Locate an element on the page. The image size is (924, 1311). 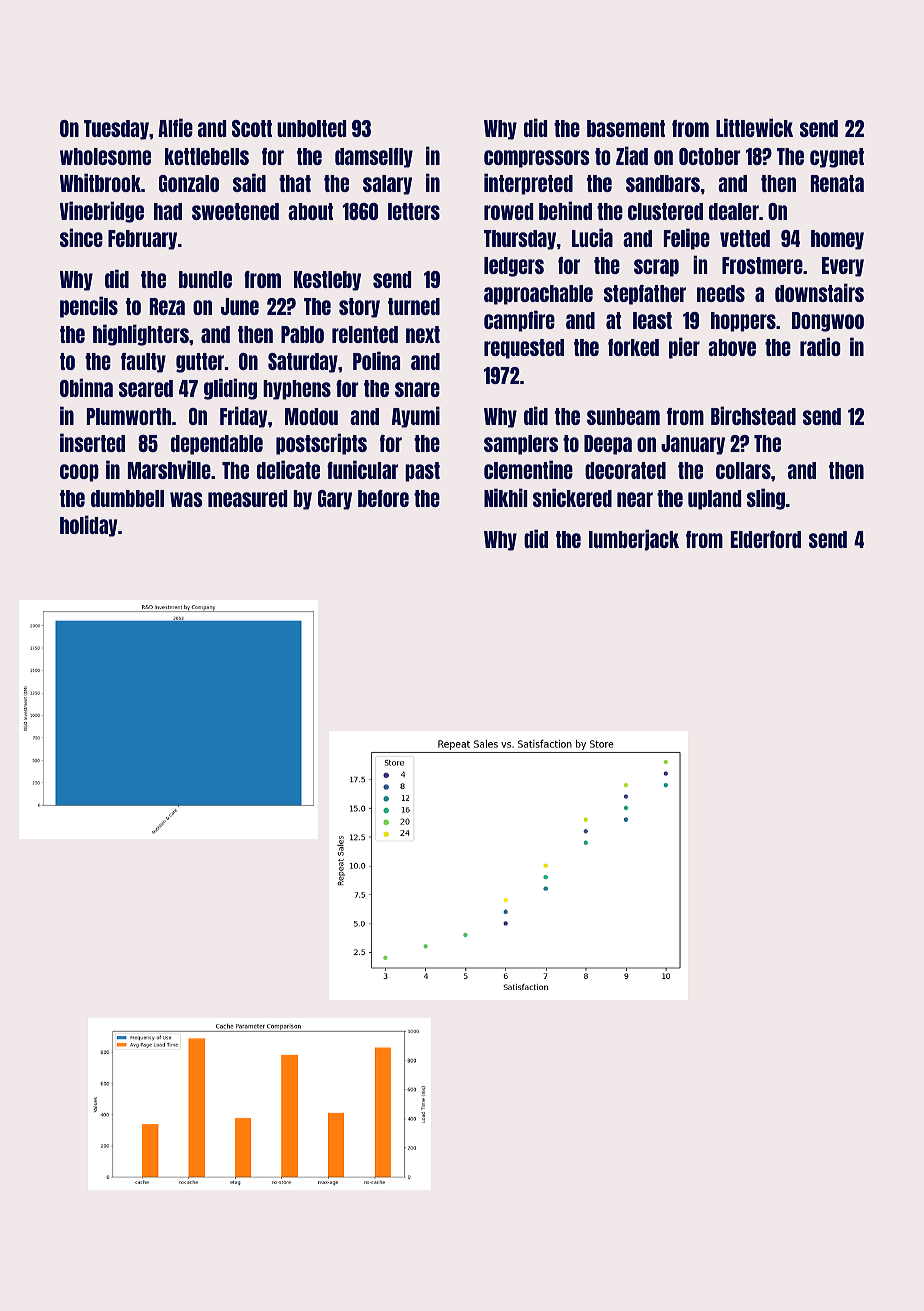
Kestleby is located at coordinates (327, 281).
